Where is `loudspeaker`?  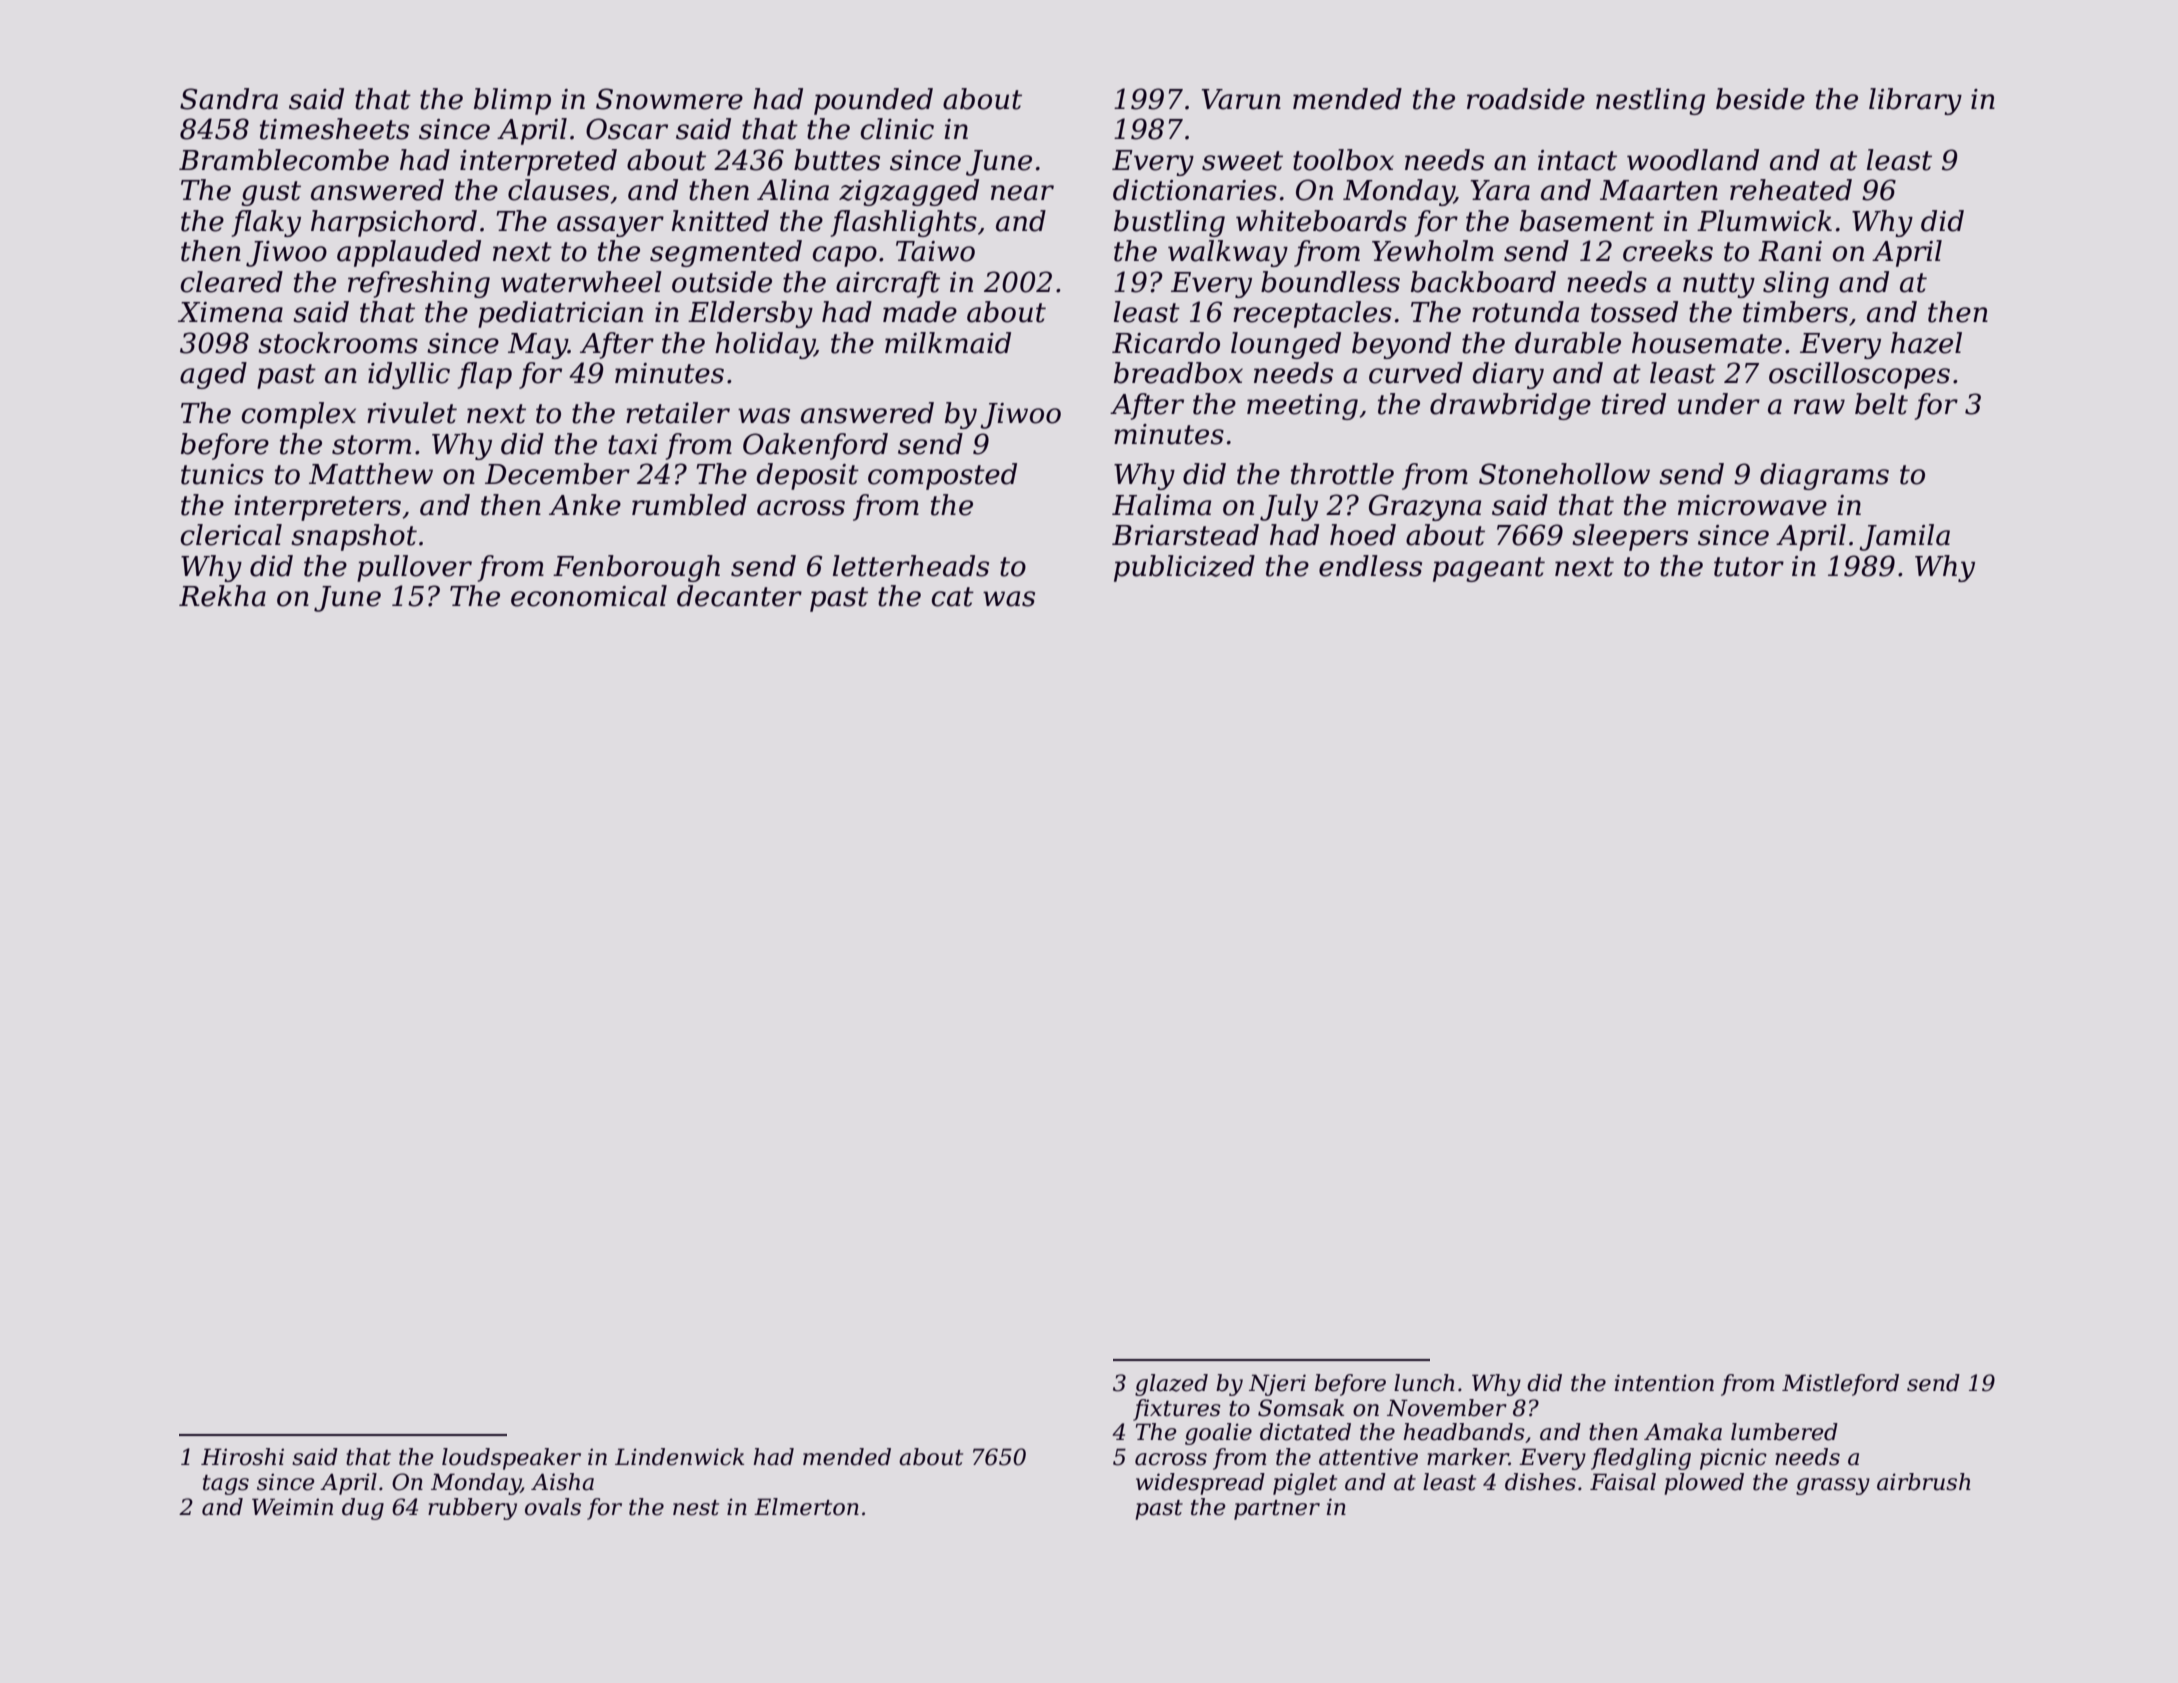
loudspeaker is located at coordinates (511, 1459).
